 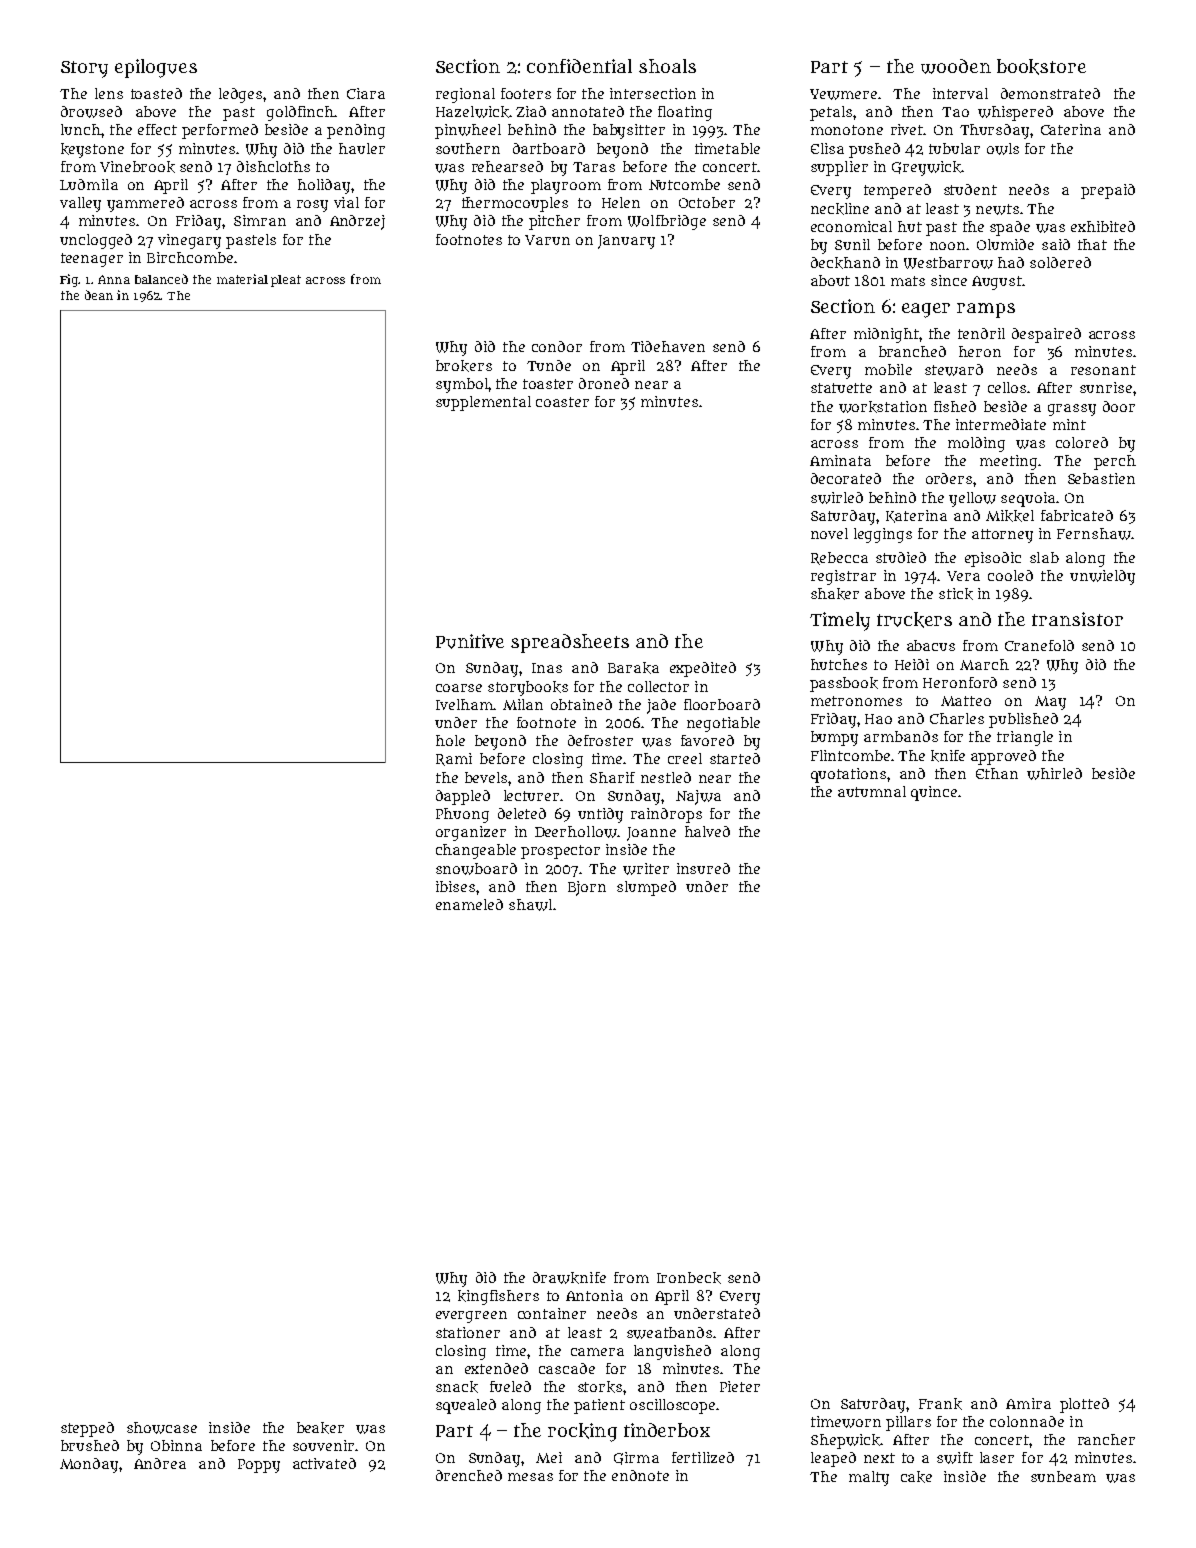 I want to click on enameled, so click(x=469, y=904).
